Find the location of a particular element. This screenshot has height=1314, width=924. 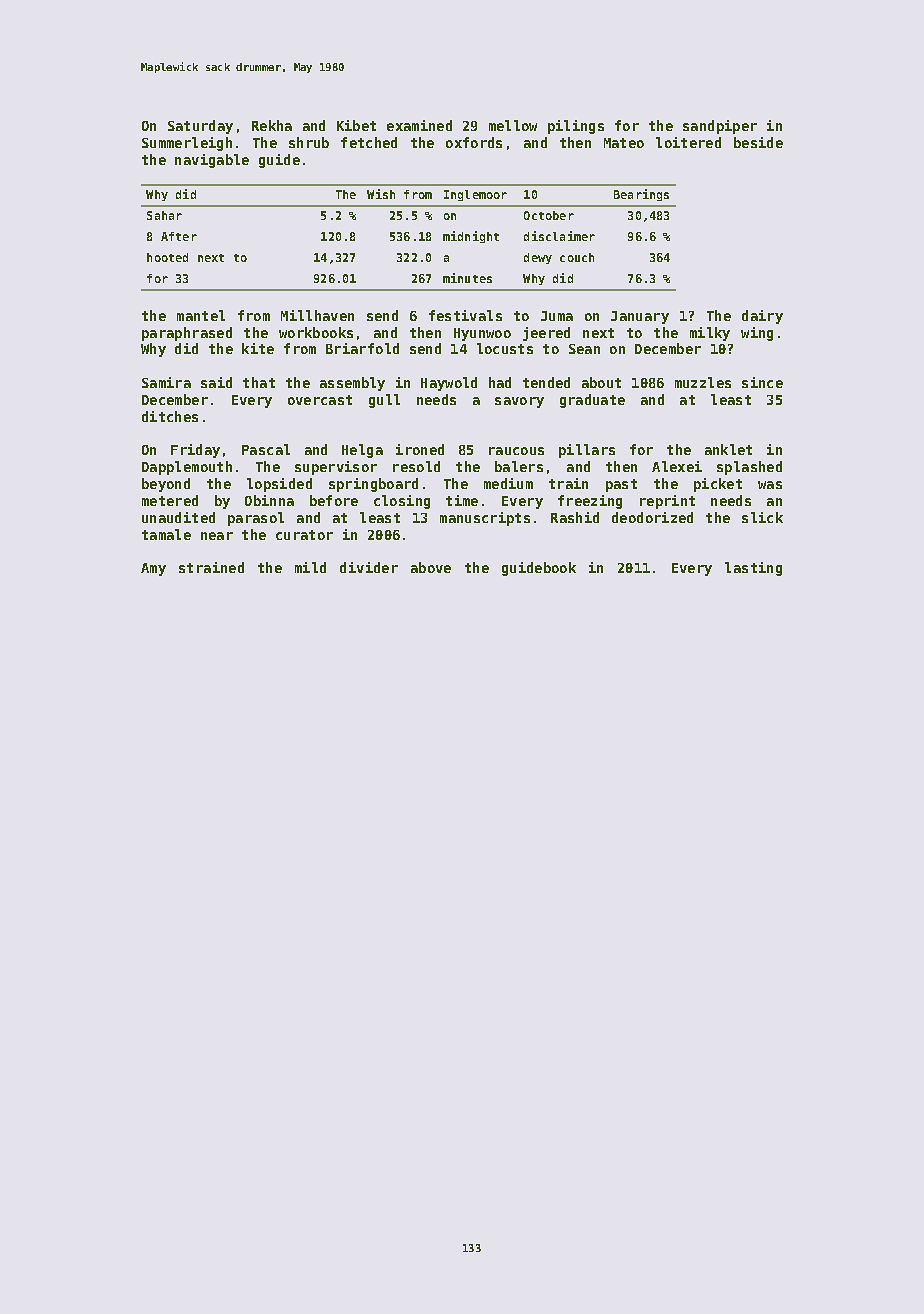

Bearings is located at coordinates (641, 195).
